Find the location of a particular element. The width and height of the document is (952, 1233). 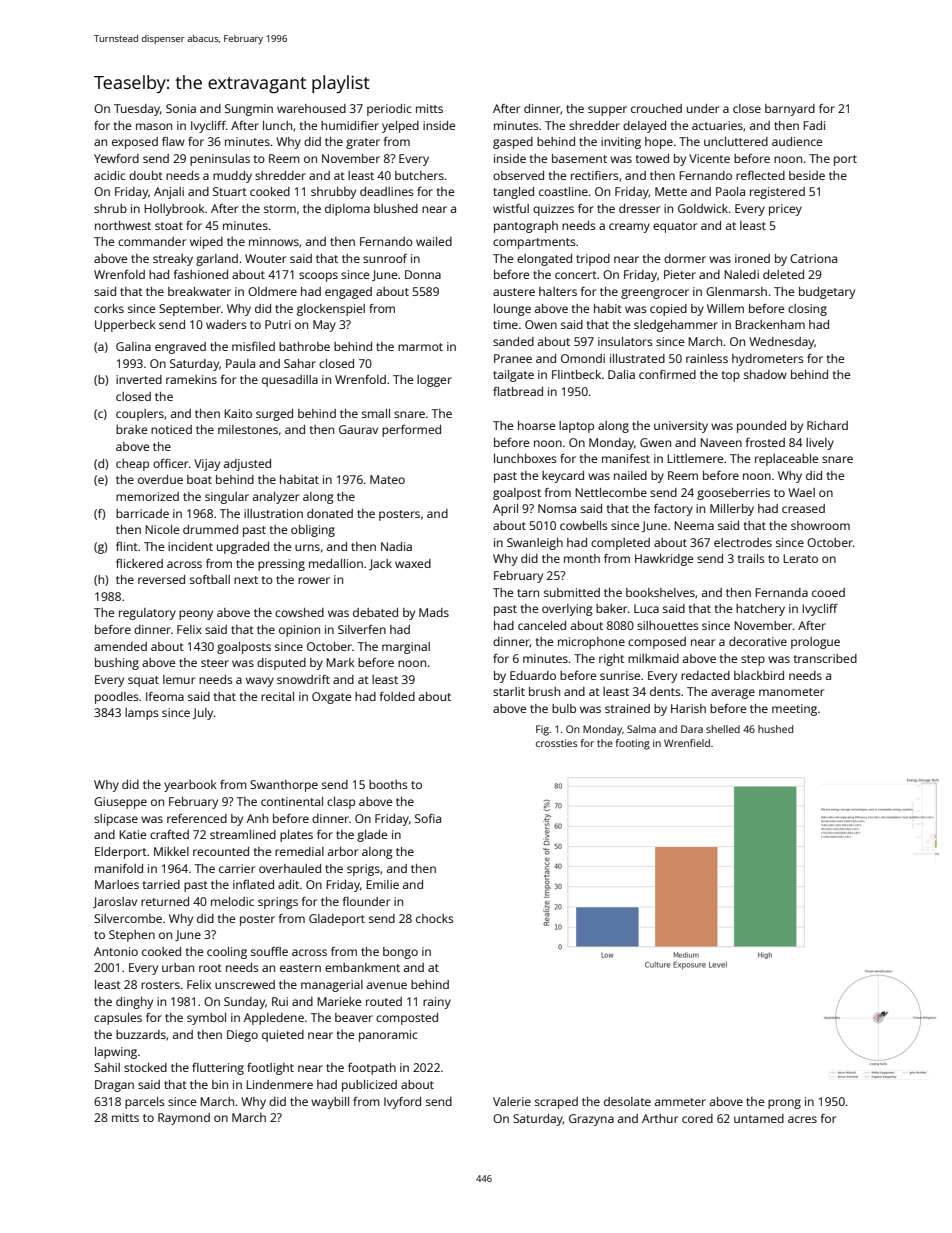

Wrenfield is located at coordinates (687, 743).
